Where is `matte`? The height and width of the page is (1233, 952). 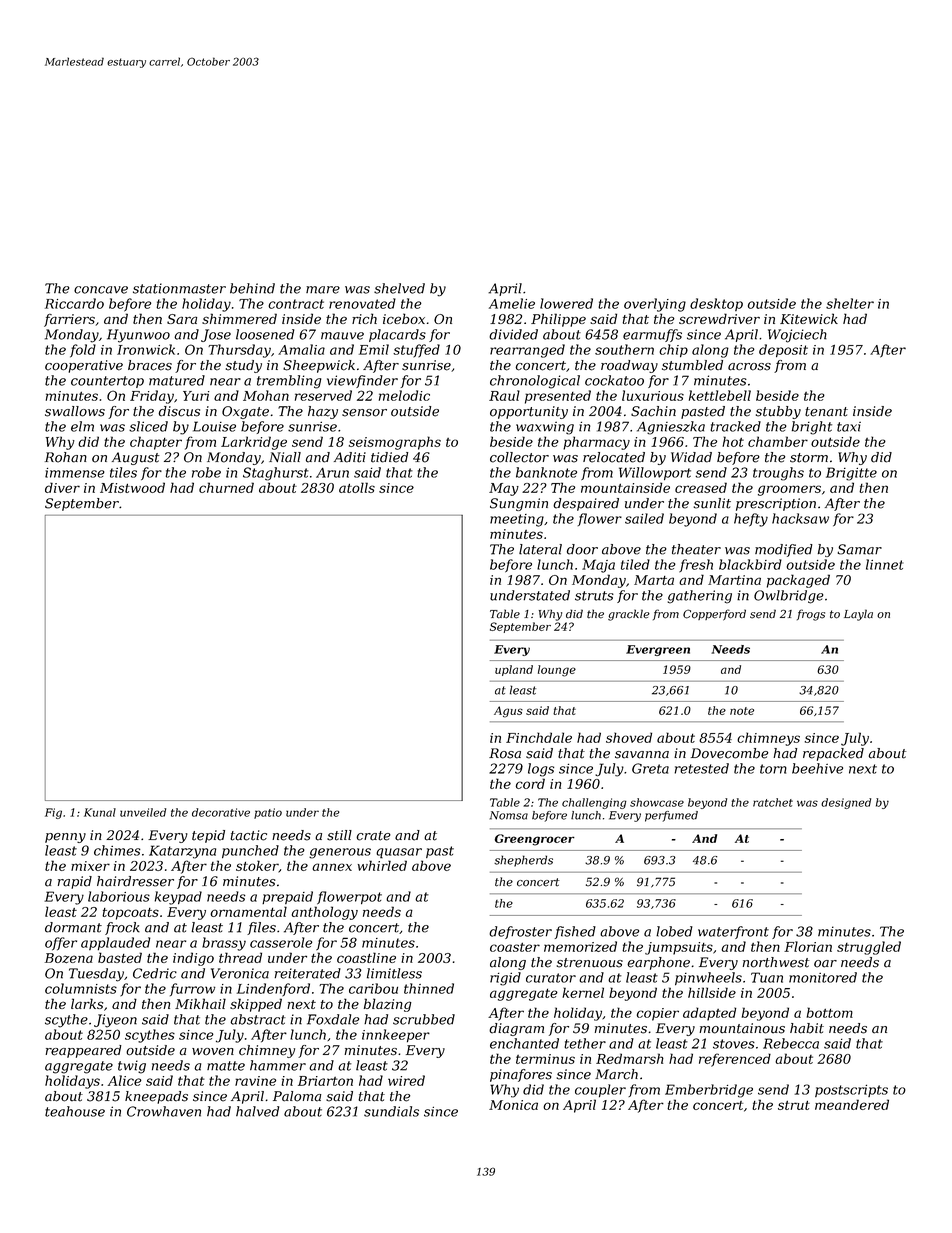
matte is located at coordinates (226, 1066).
